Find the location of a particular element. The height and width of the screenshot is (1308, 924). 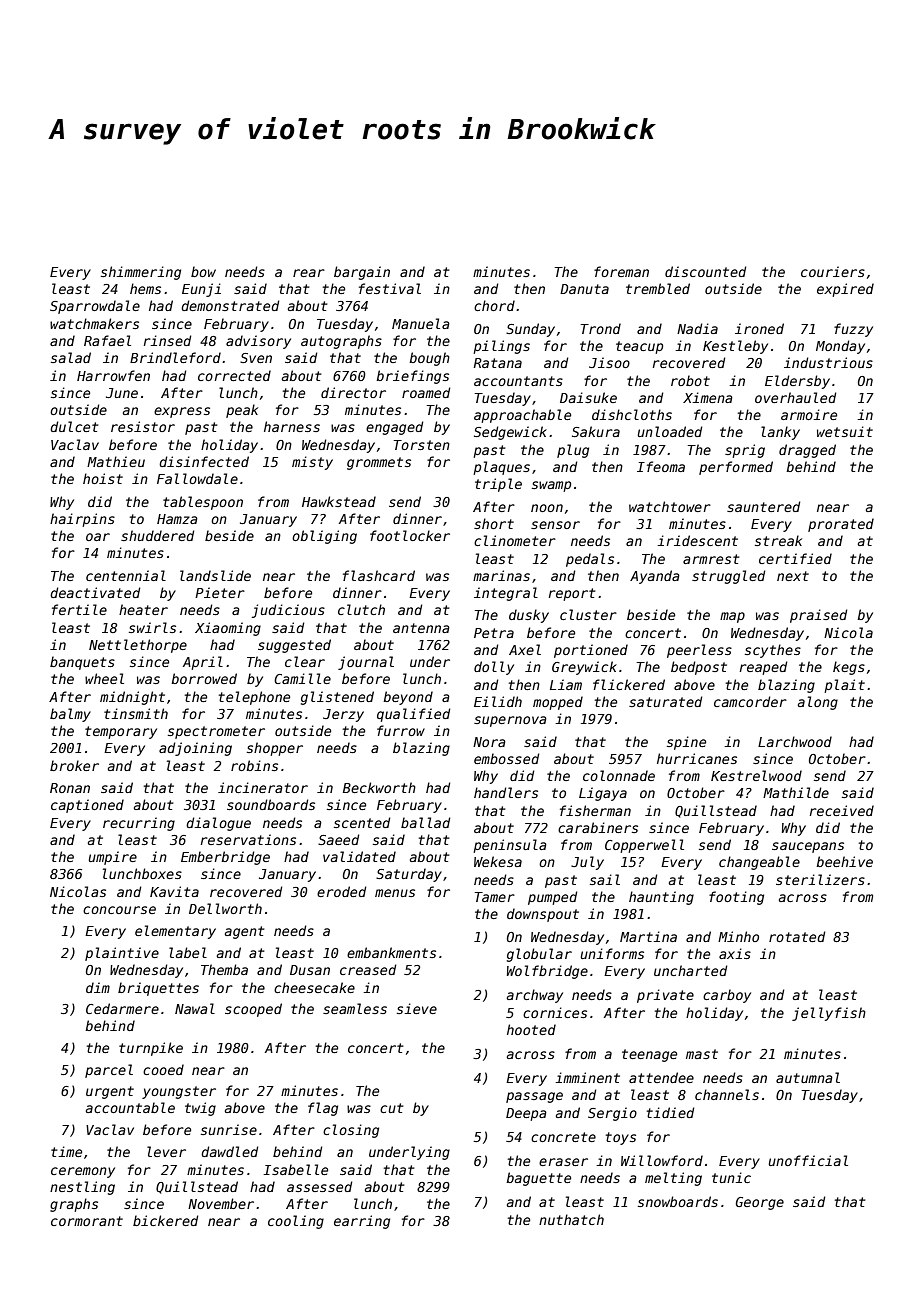

sensor is located at coordinates (555, 525).
